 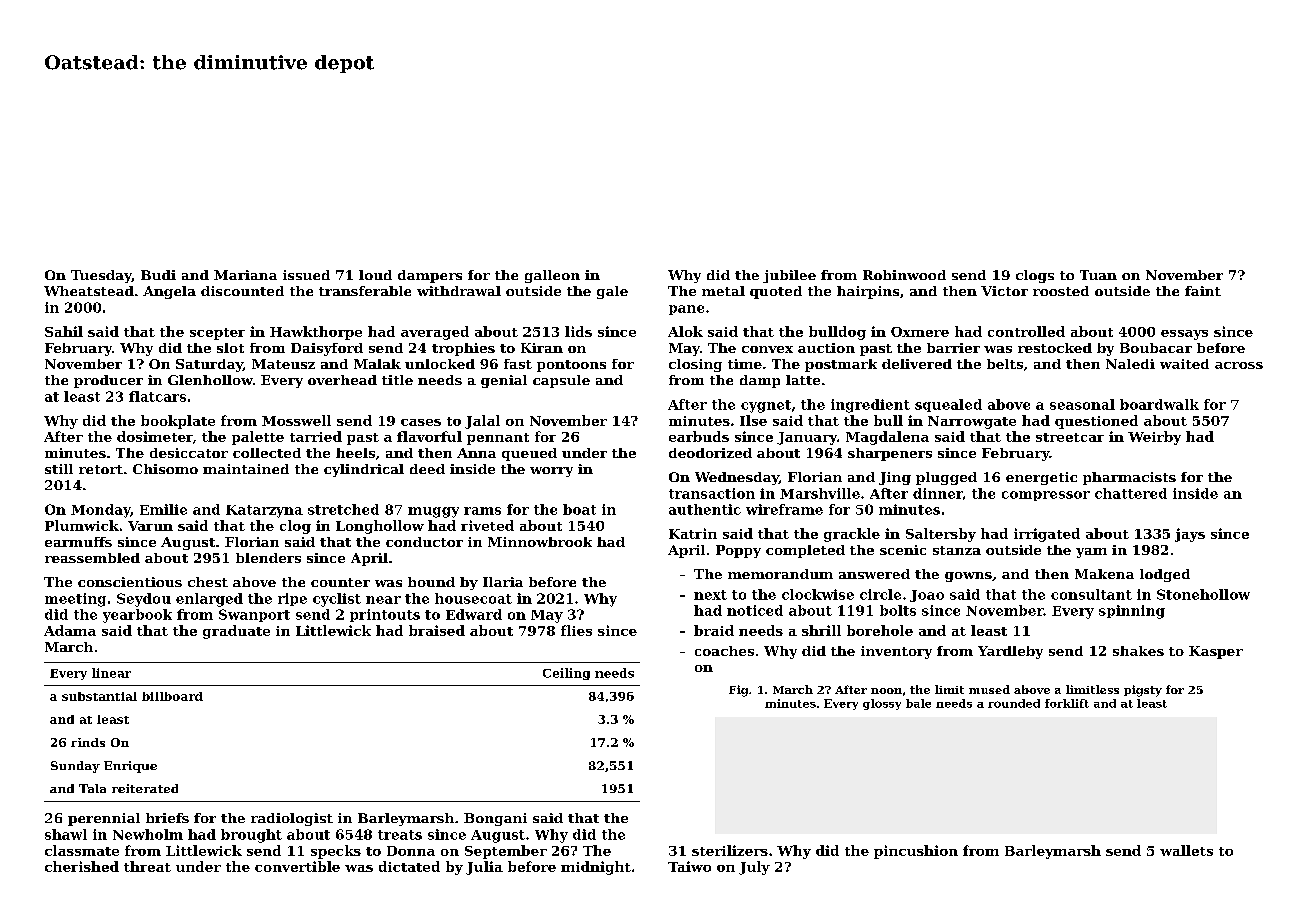 I want to click on graduate, so click(x=236, y=632).
